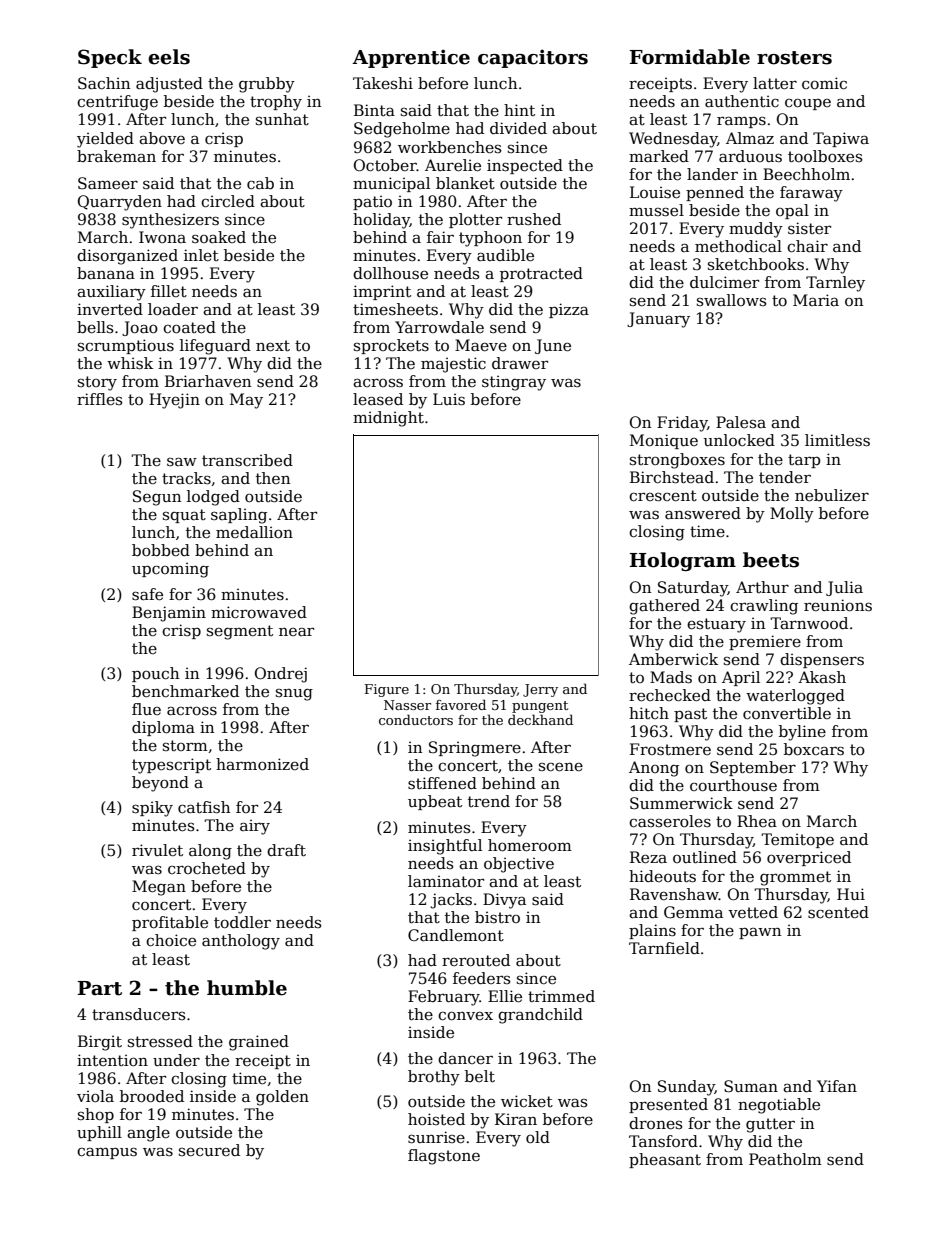 The height and width of the screenshot is (1233, 952). What do you see at coordinates (100, 988) in the screenshot?
I see `Part` at bounding box center [100, 988].
